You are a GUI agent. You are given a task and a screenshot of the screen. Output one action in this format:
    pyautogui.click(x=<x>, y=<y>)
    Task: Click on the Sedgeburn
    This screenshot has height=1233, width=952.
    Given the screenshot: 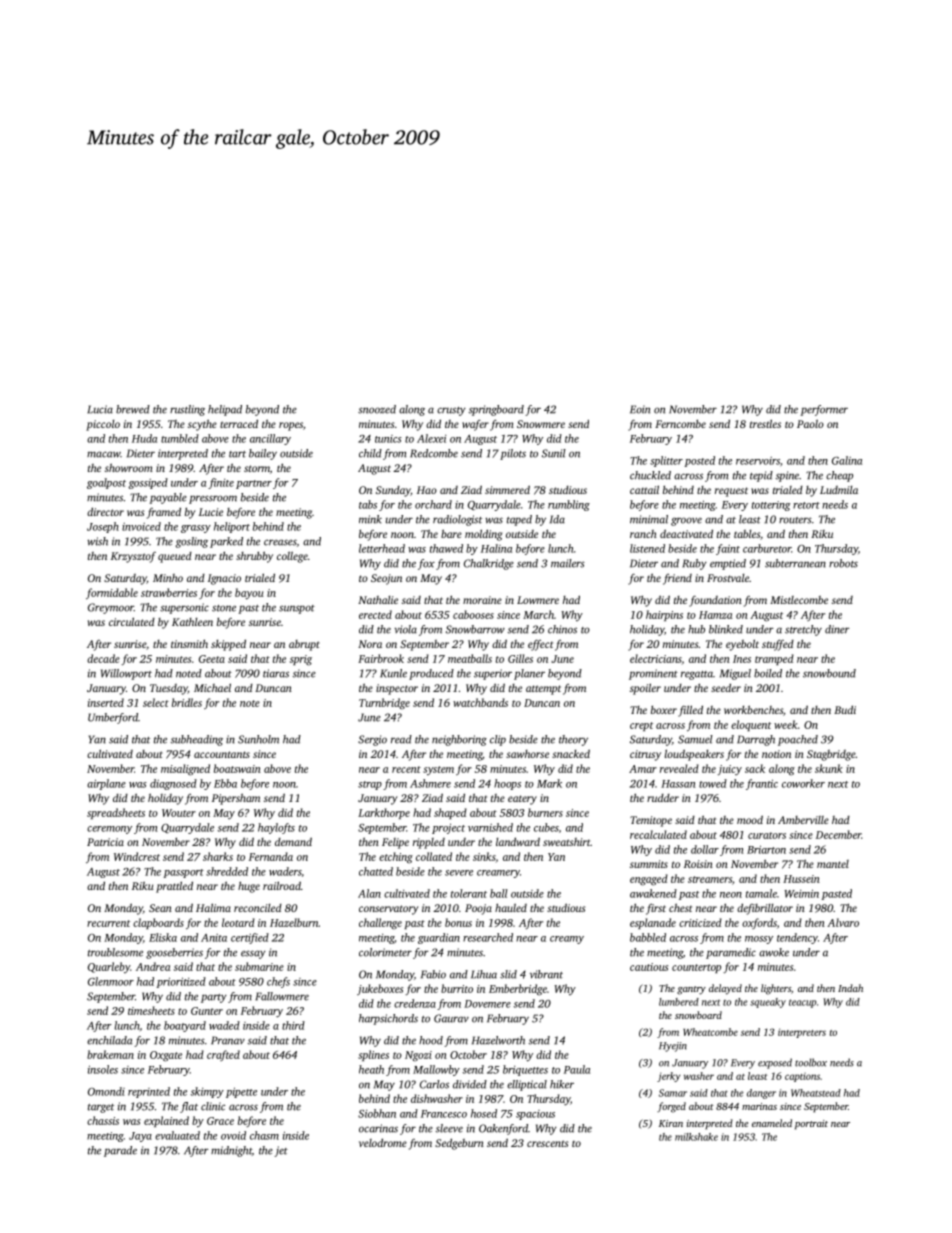 What is the action you would take?
    pyautogui.click(x=459, y=1144)
